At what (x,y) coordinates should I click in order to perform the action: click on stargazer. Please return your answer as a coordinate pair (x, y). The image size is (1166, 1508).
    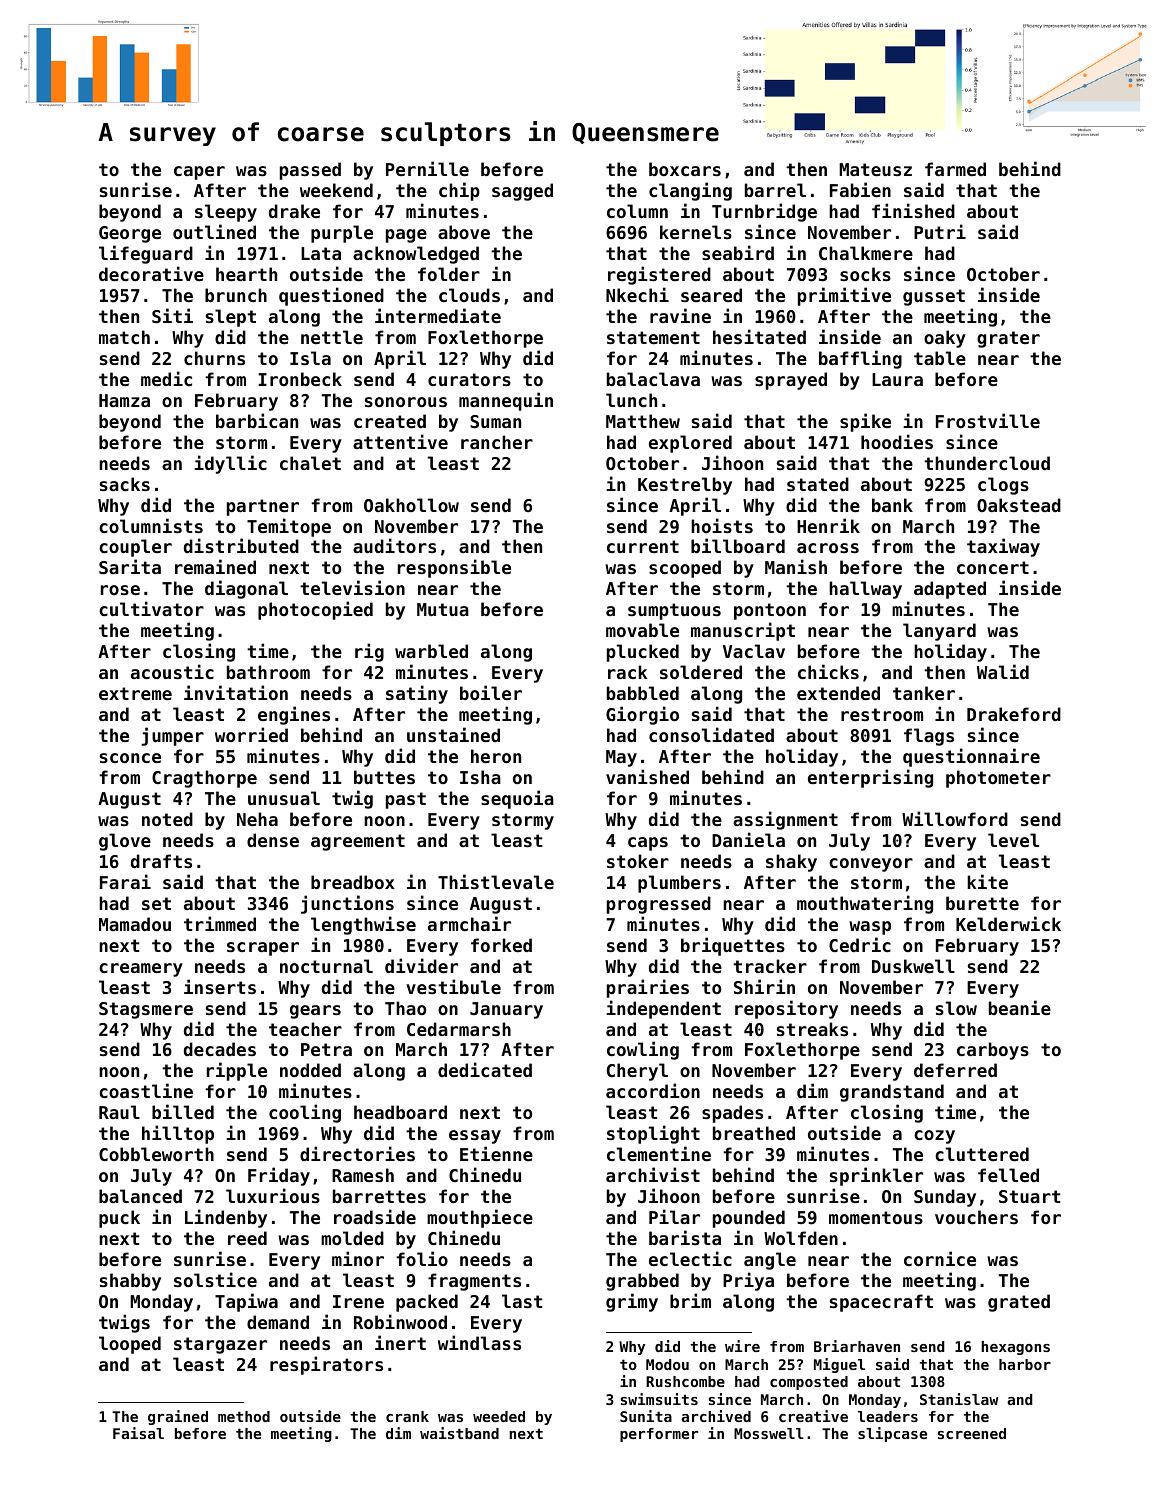
    Looking at the image, I should click on (220, 1345).
